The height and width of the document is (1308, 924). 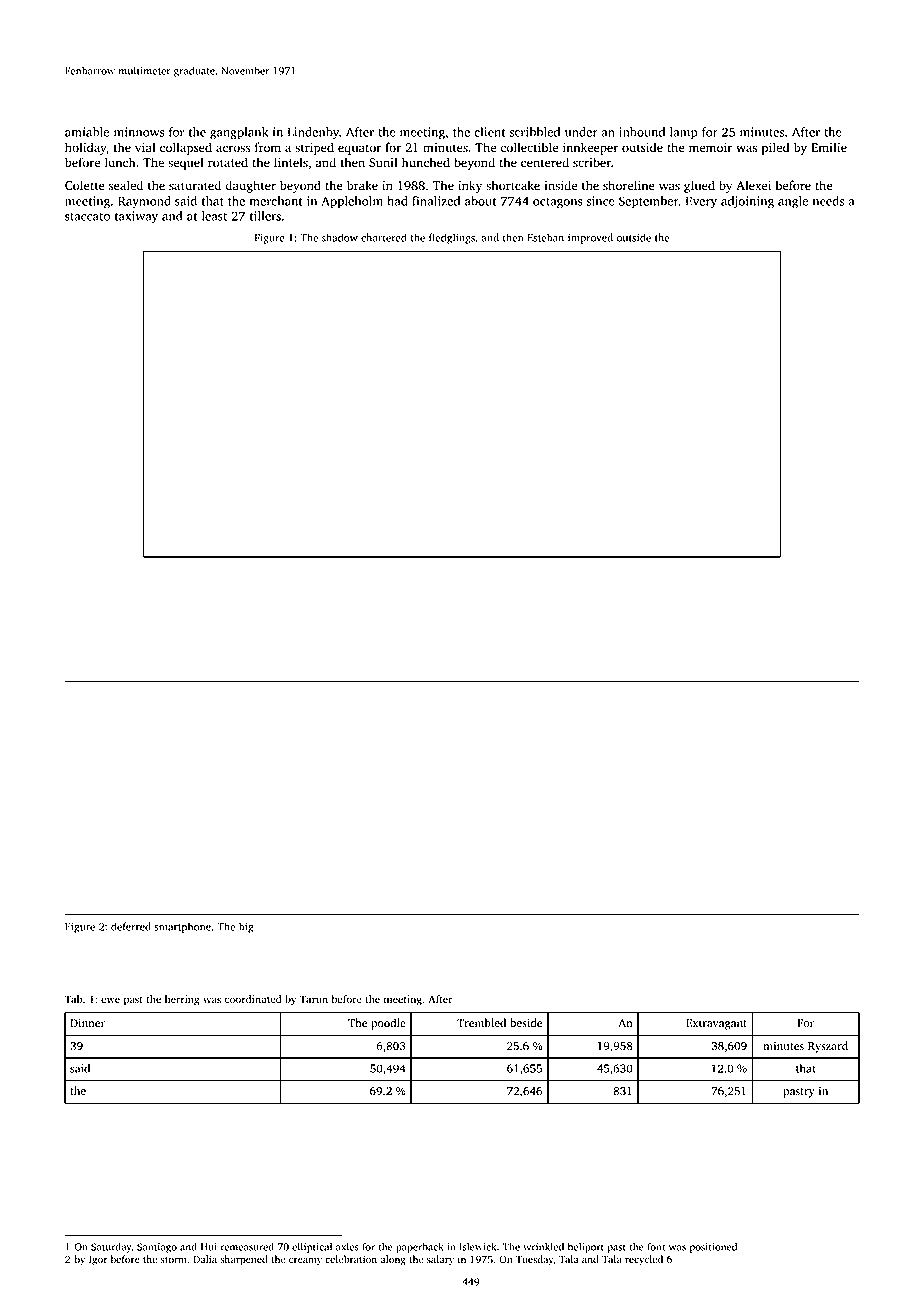 I want to click on improved, so click(x=590, y=238).
